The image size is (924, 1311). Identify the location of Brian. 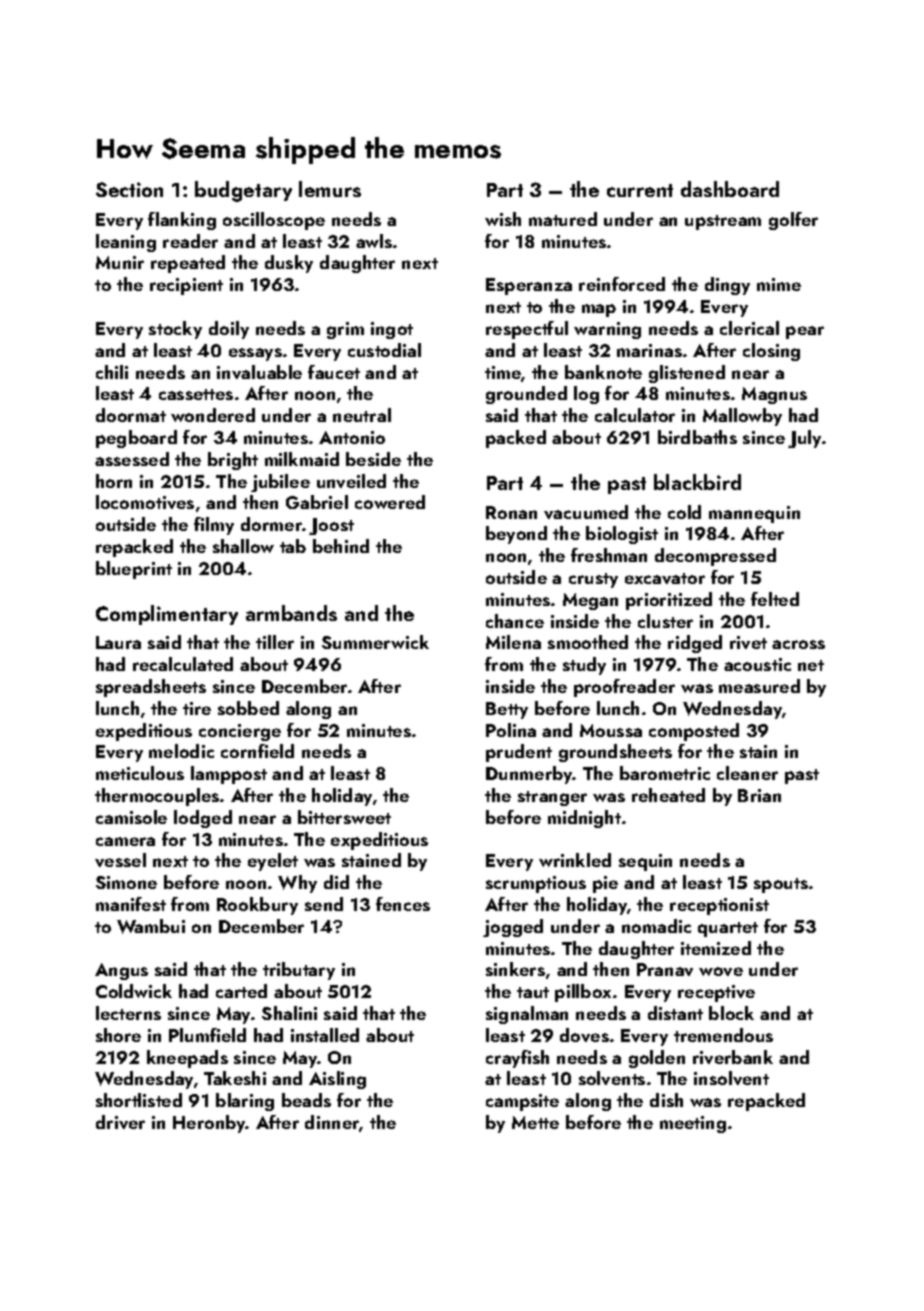
(759, 795).
